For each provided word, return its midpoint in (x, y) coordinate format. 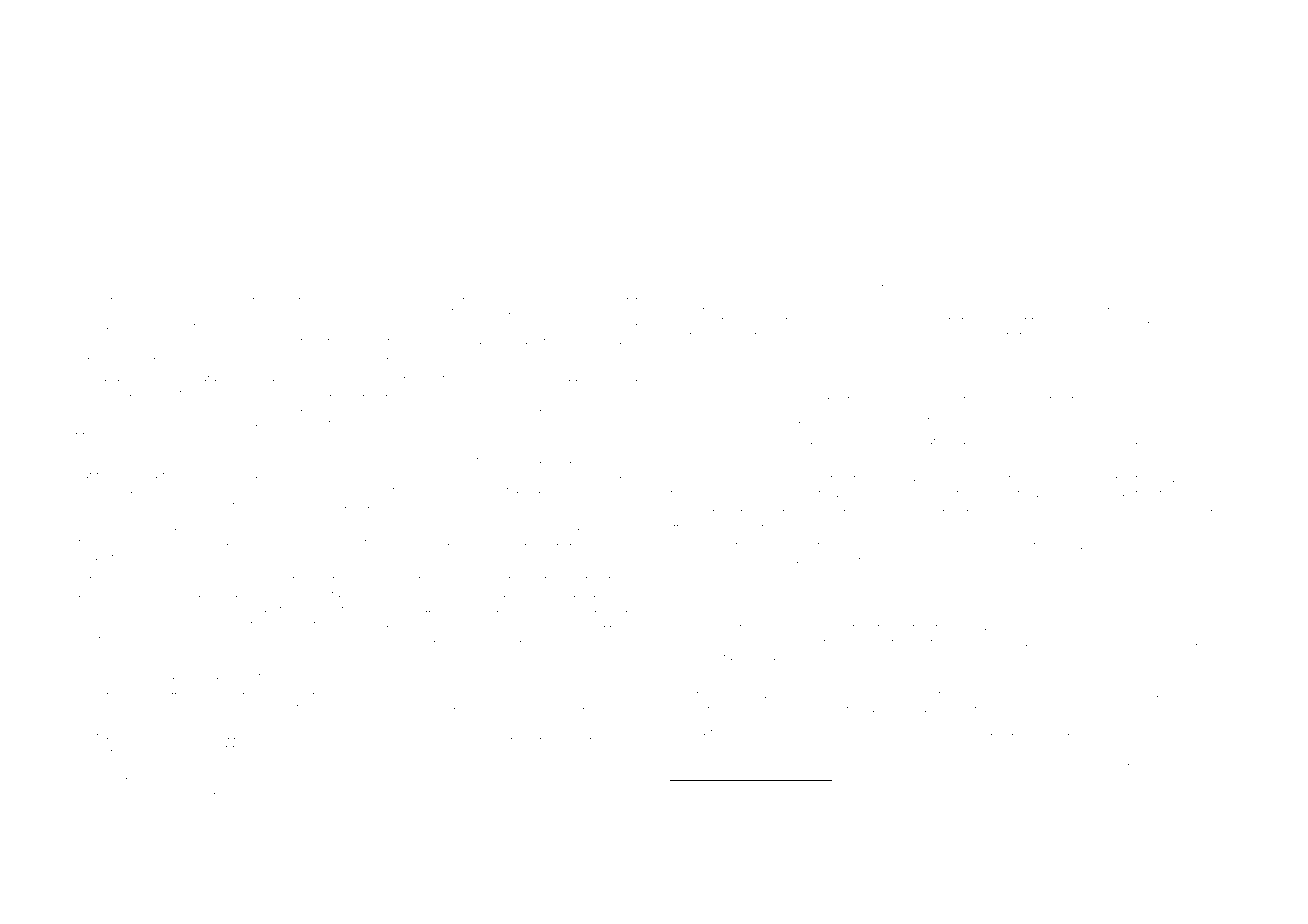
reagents (1144, 442)
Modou (389, 705)
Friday (526, 706)
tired (1111, 379)
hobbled (914, 478)
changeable (607, 341)
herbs (586, 489)
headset (465, 489)
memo (163, 460)
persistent (384, 326)
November (250, 795)
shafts (433, 504)
